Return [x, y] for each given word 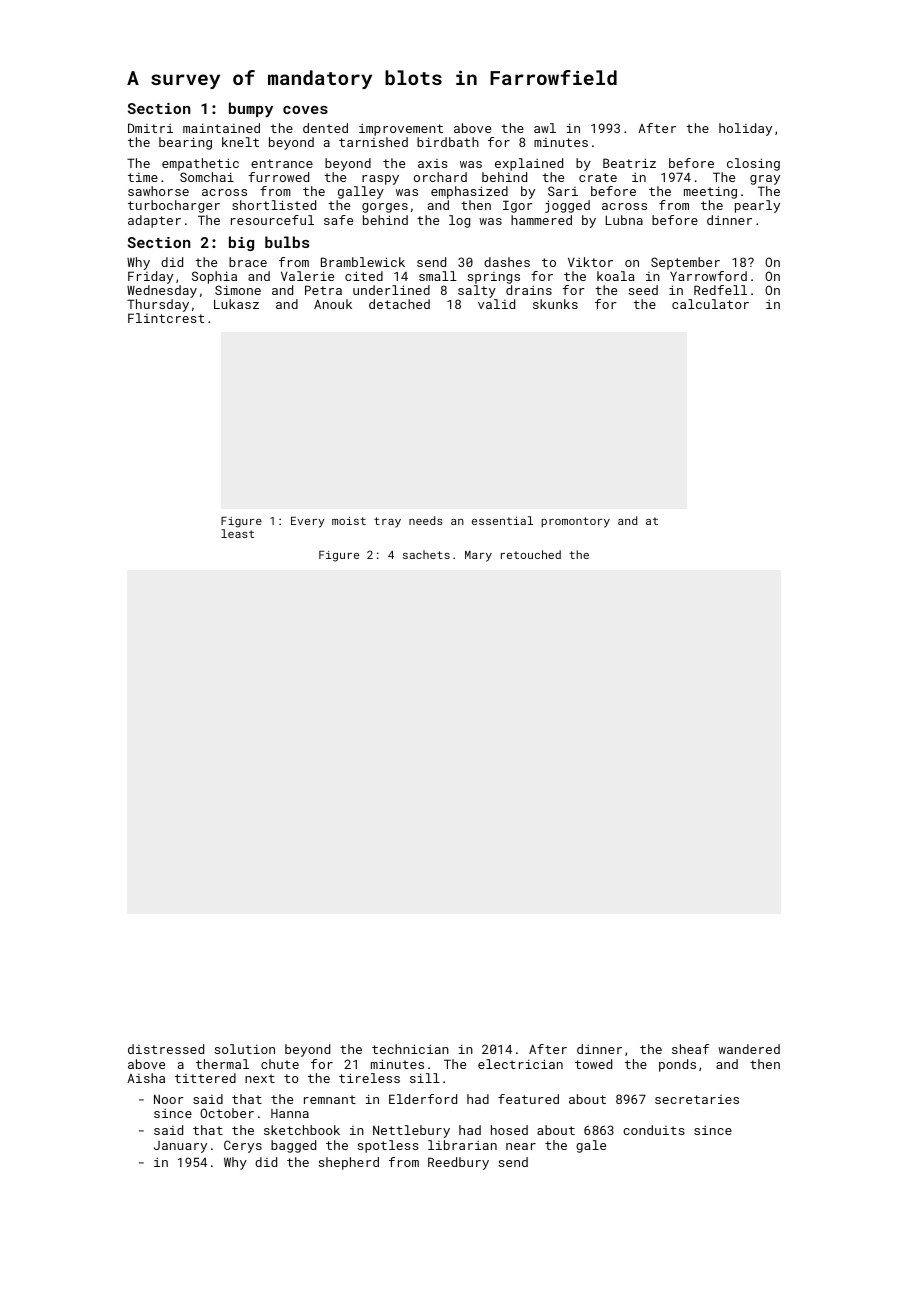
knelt [240, 142]
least [237, 533]
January [180, 1147]
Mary [478, 556]
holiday [745, 129]
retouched [531, 554]
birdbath [448, 142]
